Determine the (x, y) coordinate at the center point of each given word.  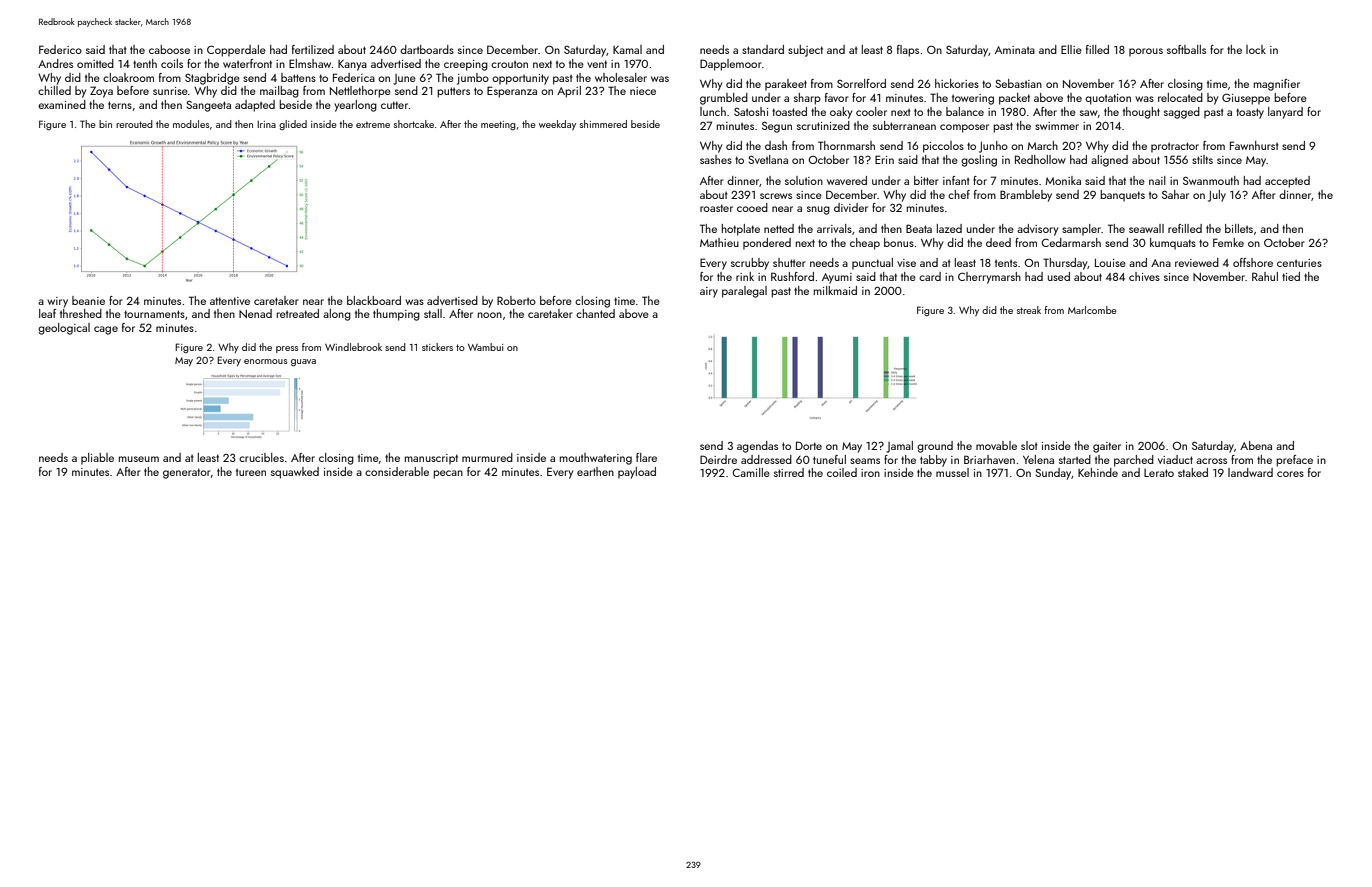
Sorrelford (861, 83)
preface (1294, 461)
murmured (487, 457)
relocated (1180, 97)
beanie (88, 300)
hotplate (741, 230)
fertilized (313, 49)
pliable (97, 459)
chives (1144, 276)
